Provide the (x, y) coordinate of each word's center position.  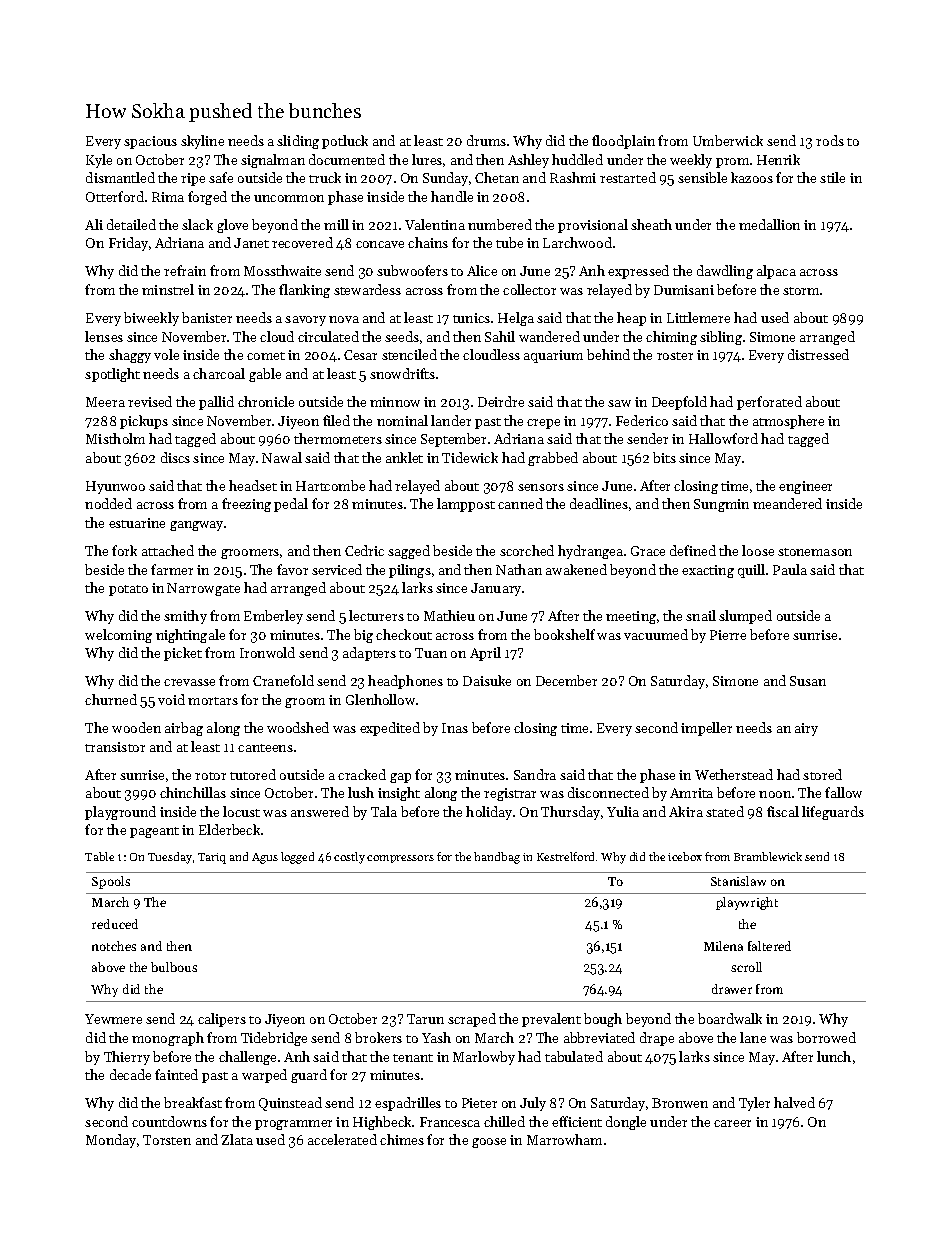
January (496, 589)
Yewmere (113, 1019)
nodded (108, 503)
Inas (455, 728)
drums (486, 140)
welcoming (118, 636)
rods (830, 140)
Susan (808, 681)
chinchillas (193, 792)
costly (349, 858)
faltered (769, 946)
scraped (472, 1020)
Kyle (99, 161)
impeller (706, 729)
